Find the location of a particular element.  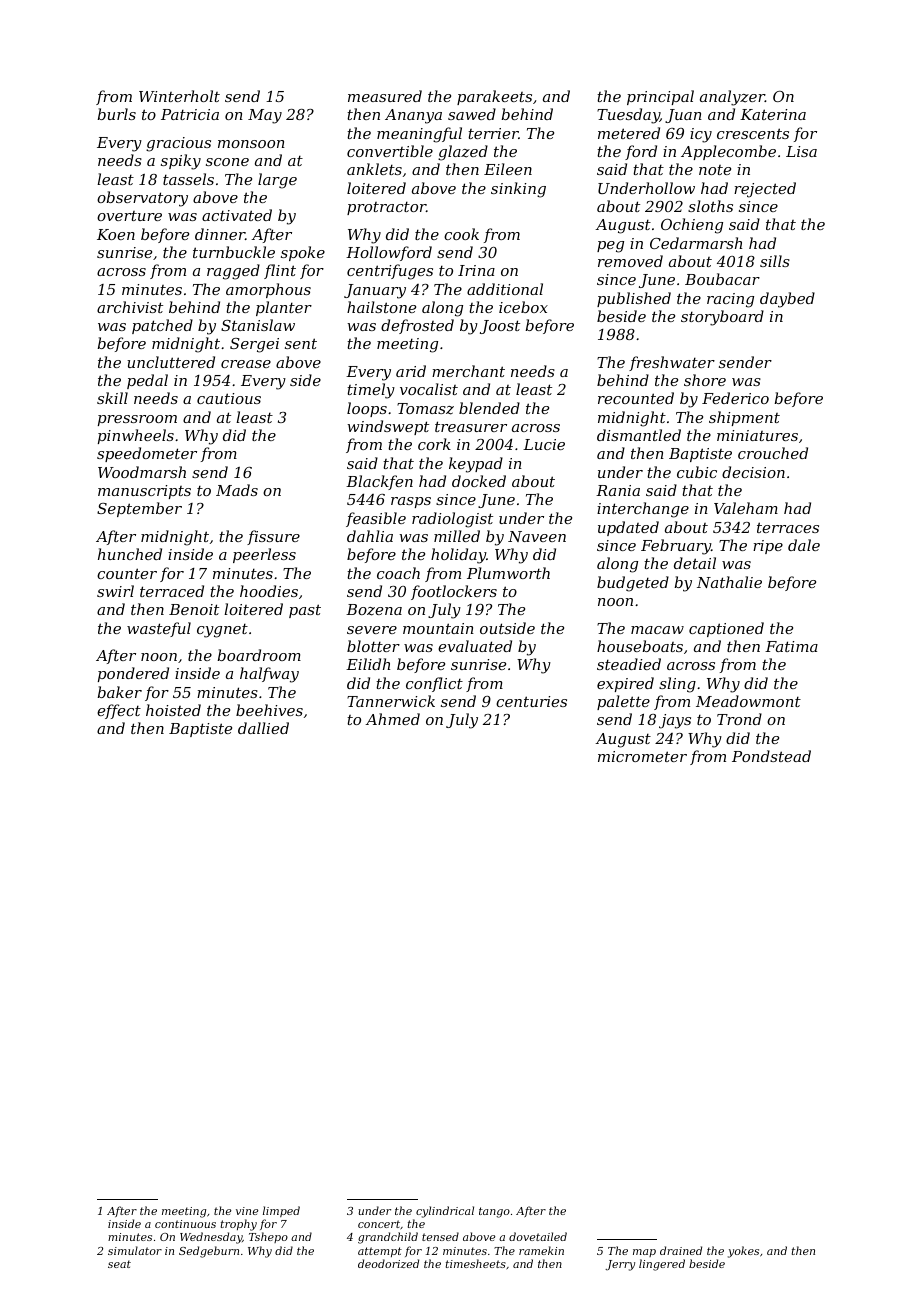

Ahmed is located at coordinates (392, 719).
